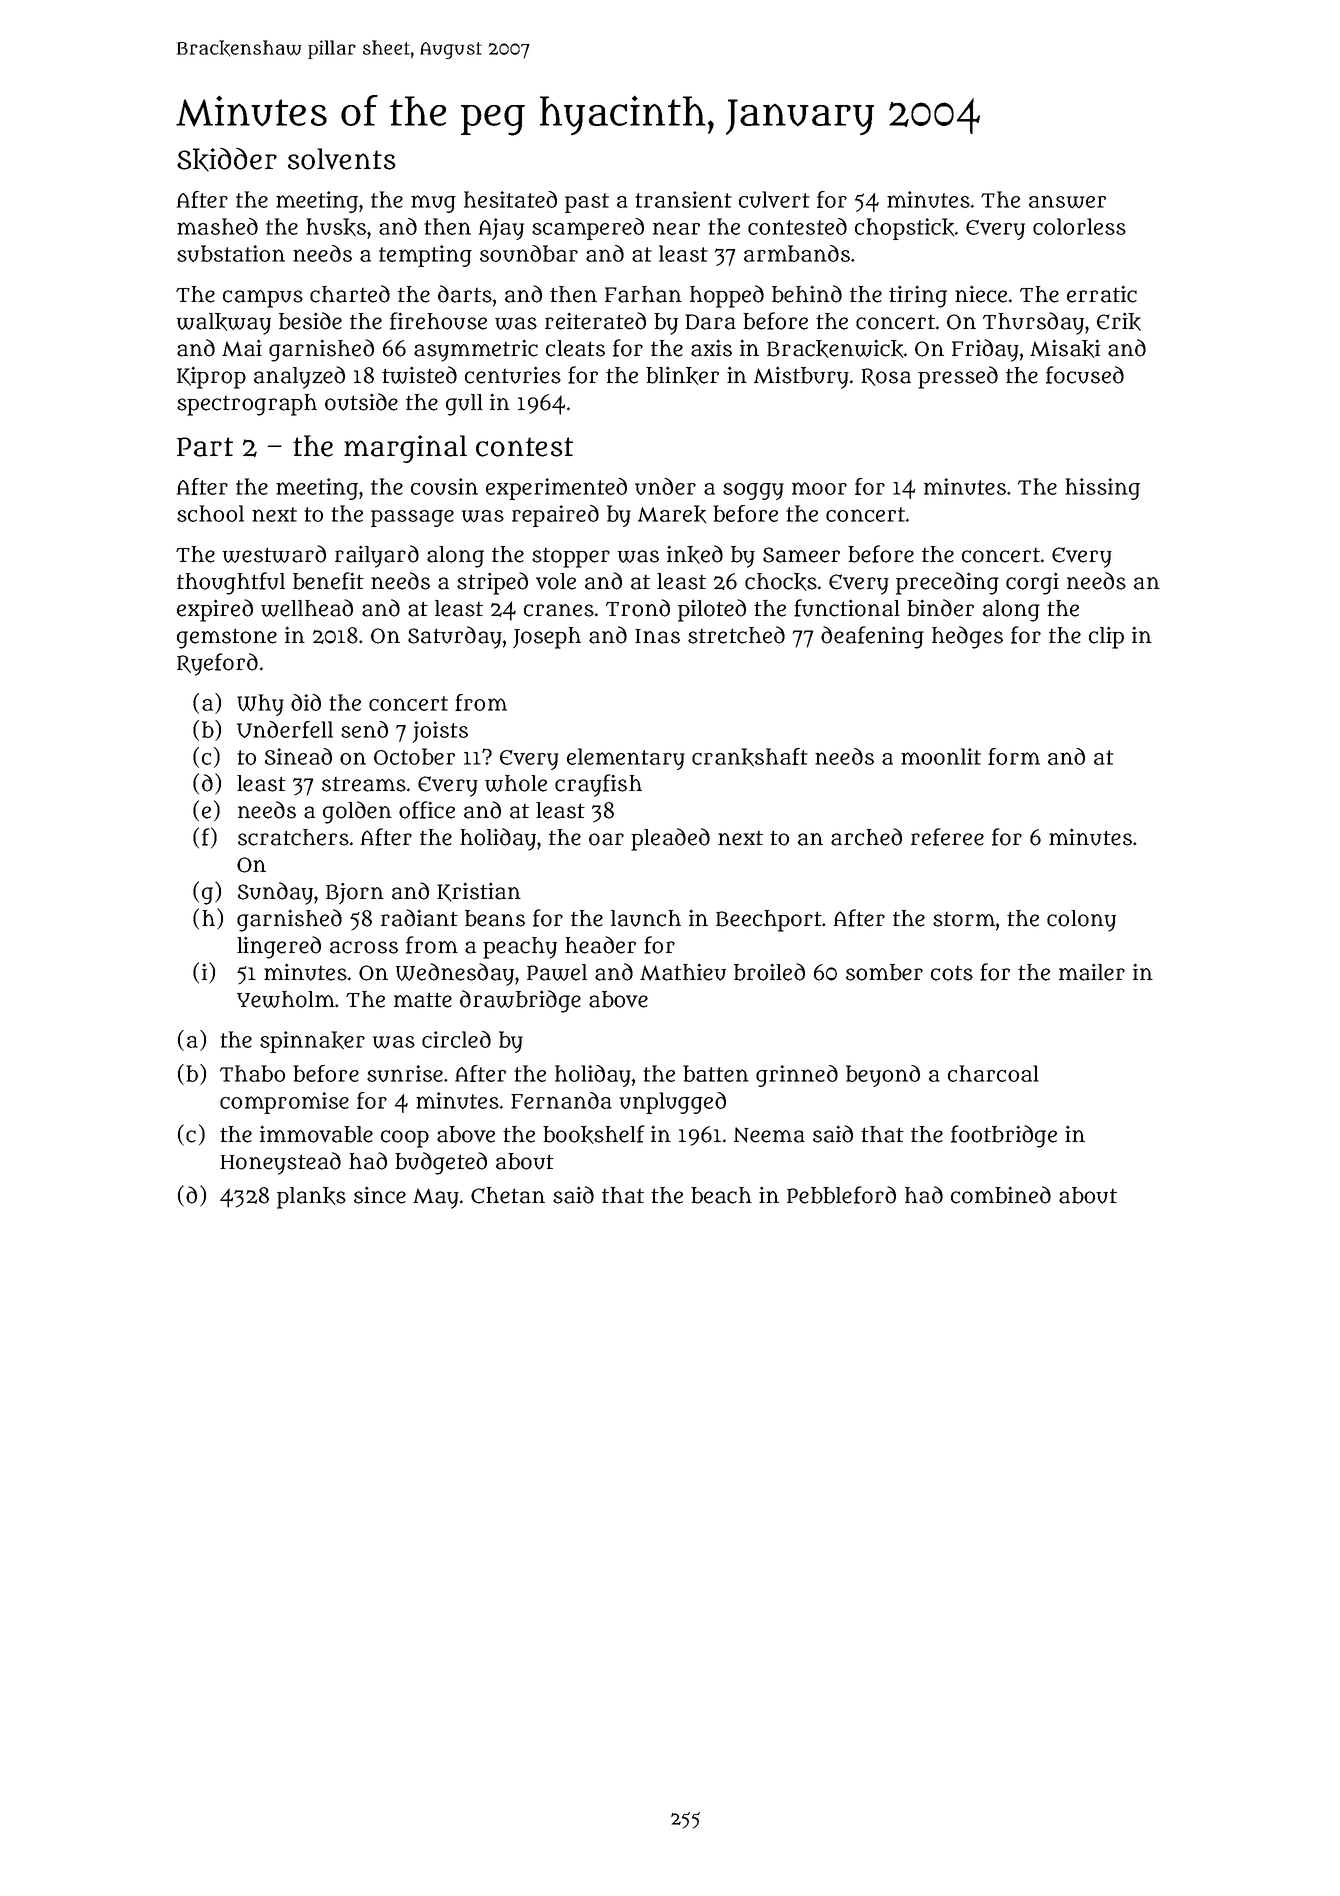 The height and width of the image is (1896, 1340). Describe the element at coordinates (217, 664) in the image. I see `Ryeford` at that location.
